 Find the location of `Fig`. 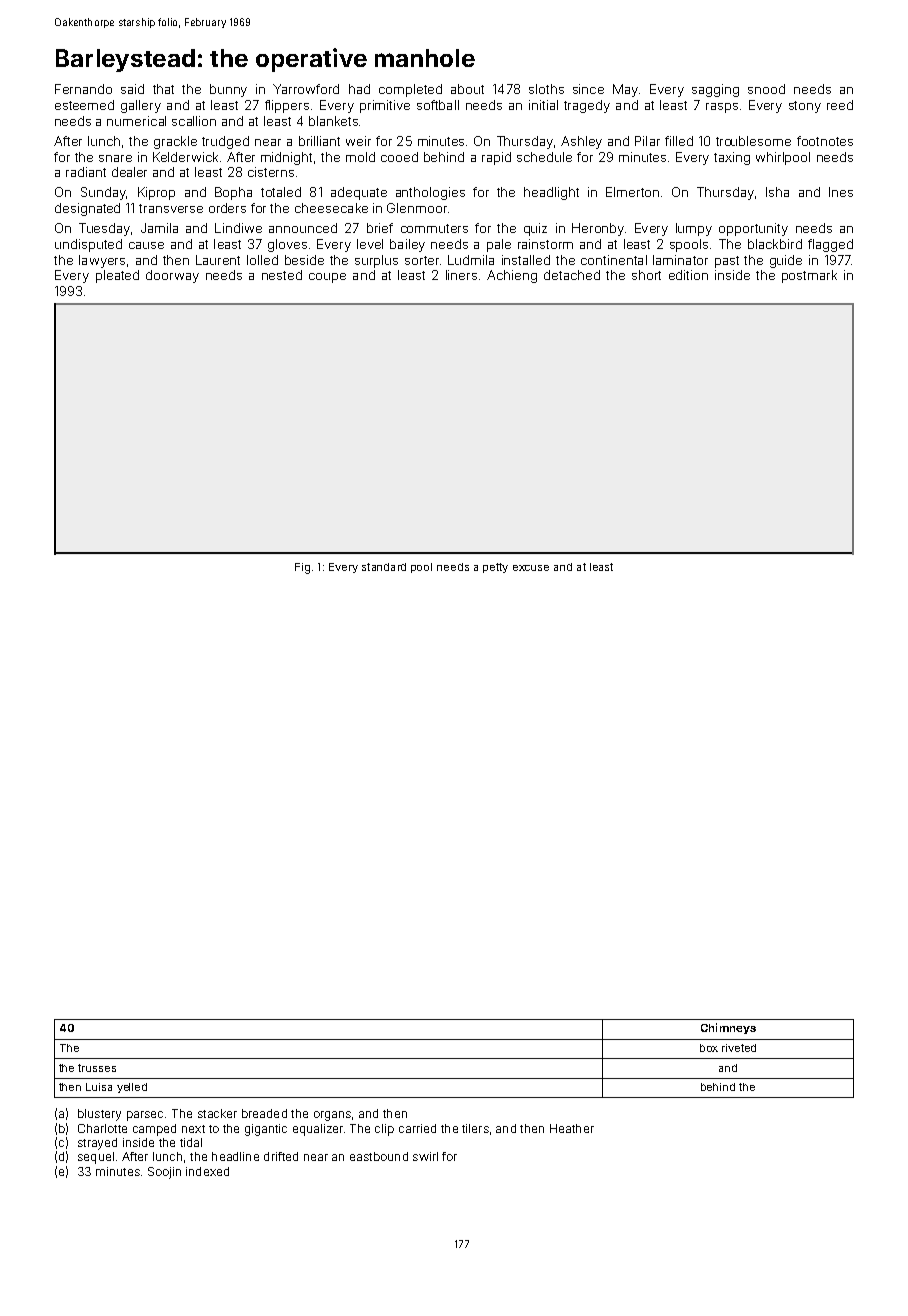

Fig is located at coordinates (302, 568).
